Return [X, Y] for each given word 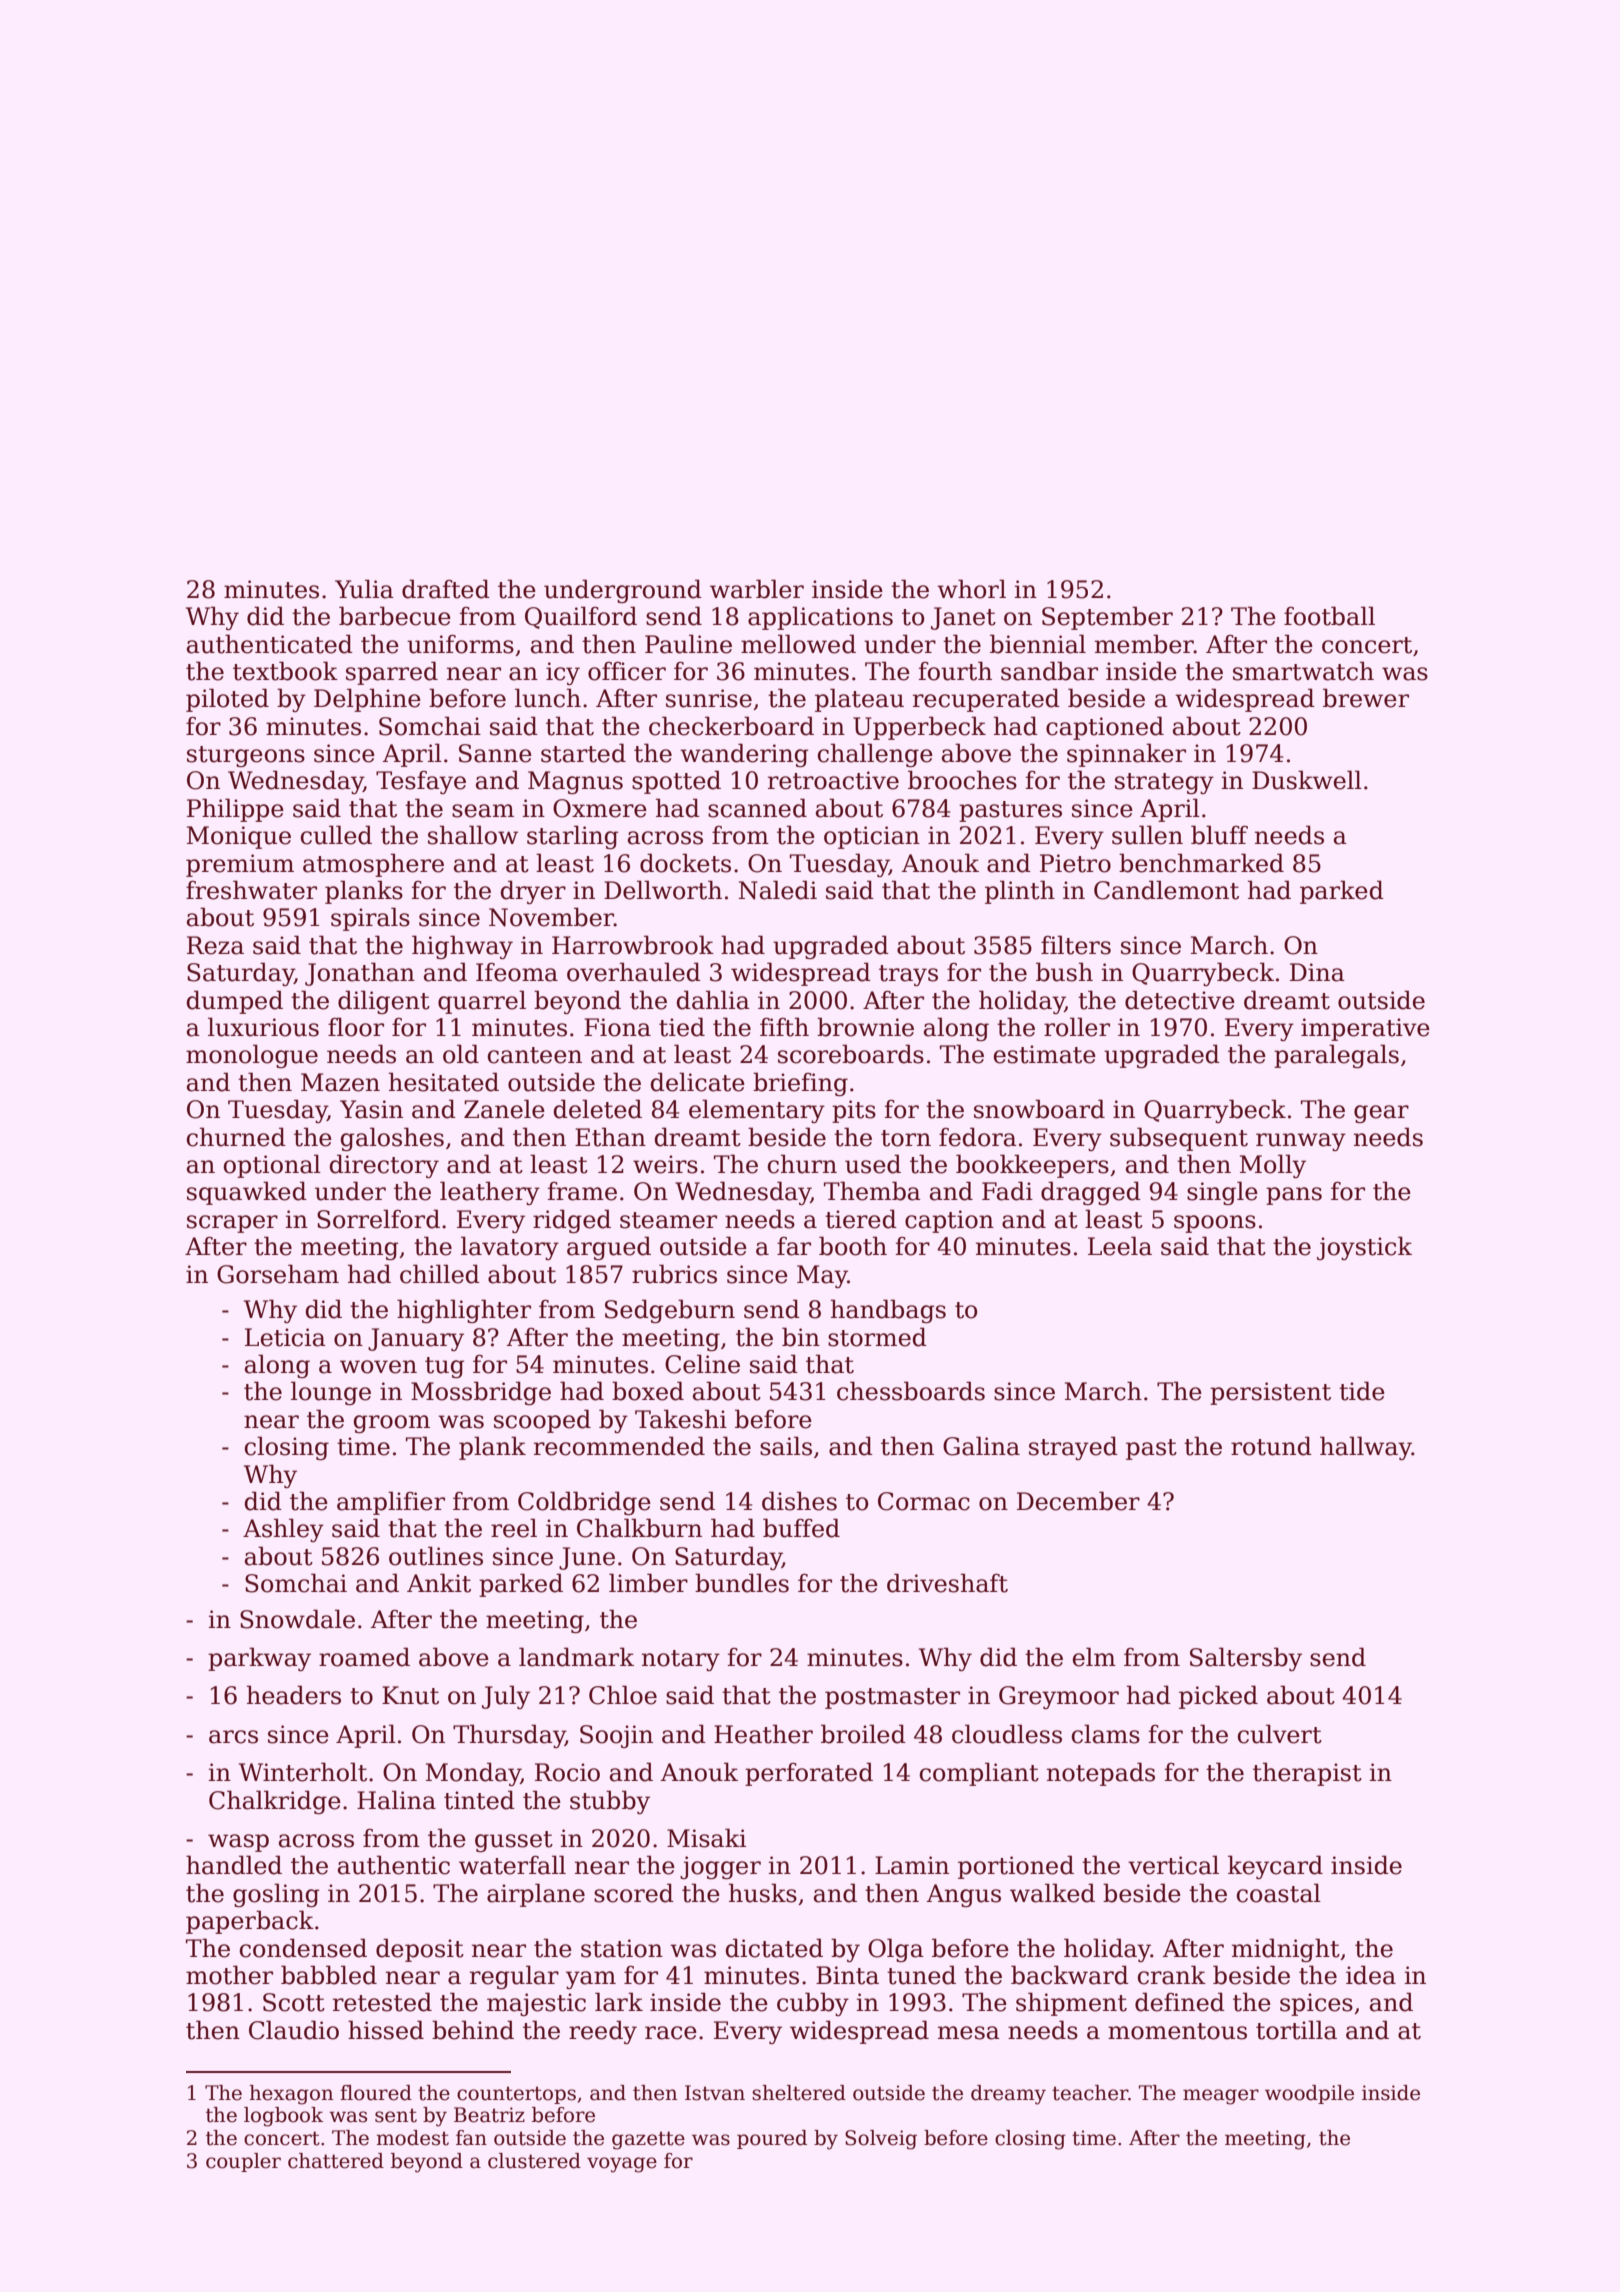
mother [229, 1975]
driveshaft [947, 1583]
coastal [1279, 1893]
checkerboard [731, 726]
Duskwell [1307, 780]
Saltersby [1246, 1659]
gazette [648, 2140]
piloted [227, 700]
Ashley [283, 1530]
